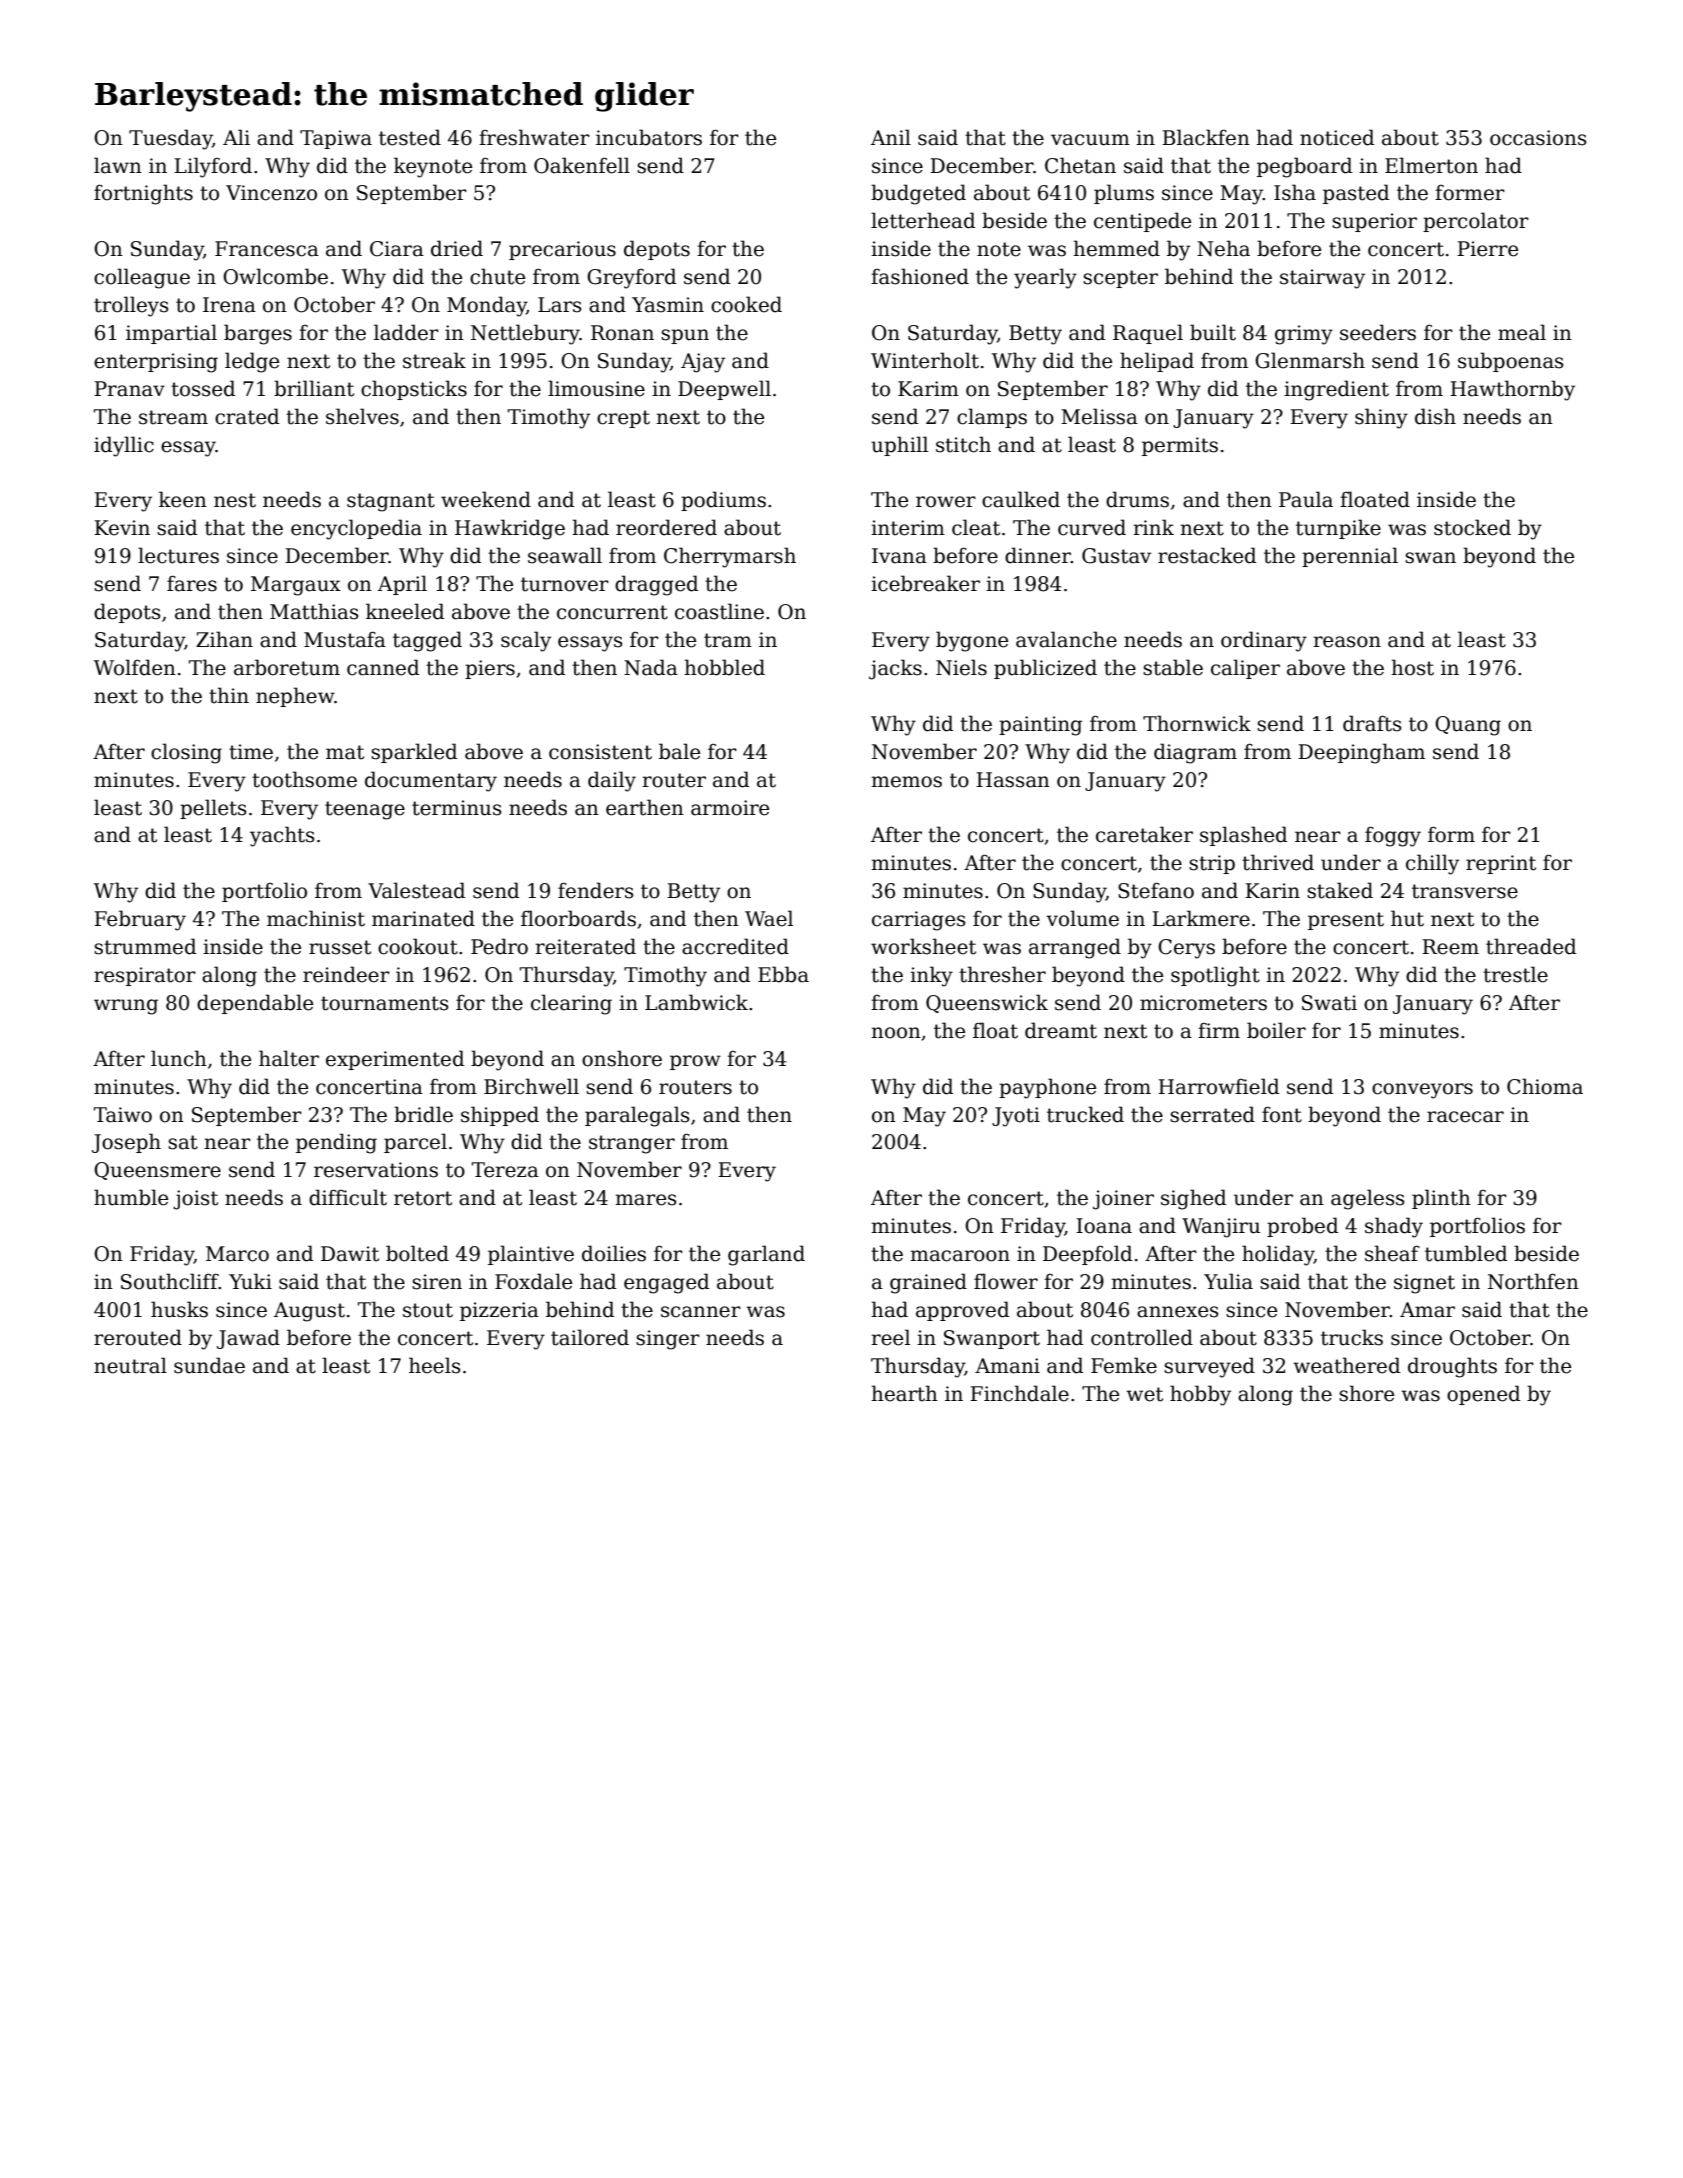 This screenshot has width=1683, height=2178. What do you see at coordinates (209, 1365) in the screenshot?
I see `sundae` at bounding box center [209, 1365].
